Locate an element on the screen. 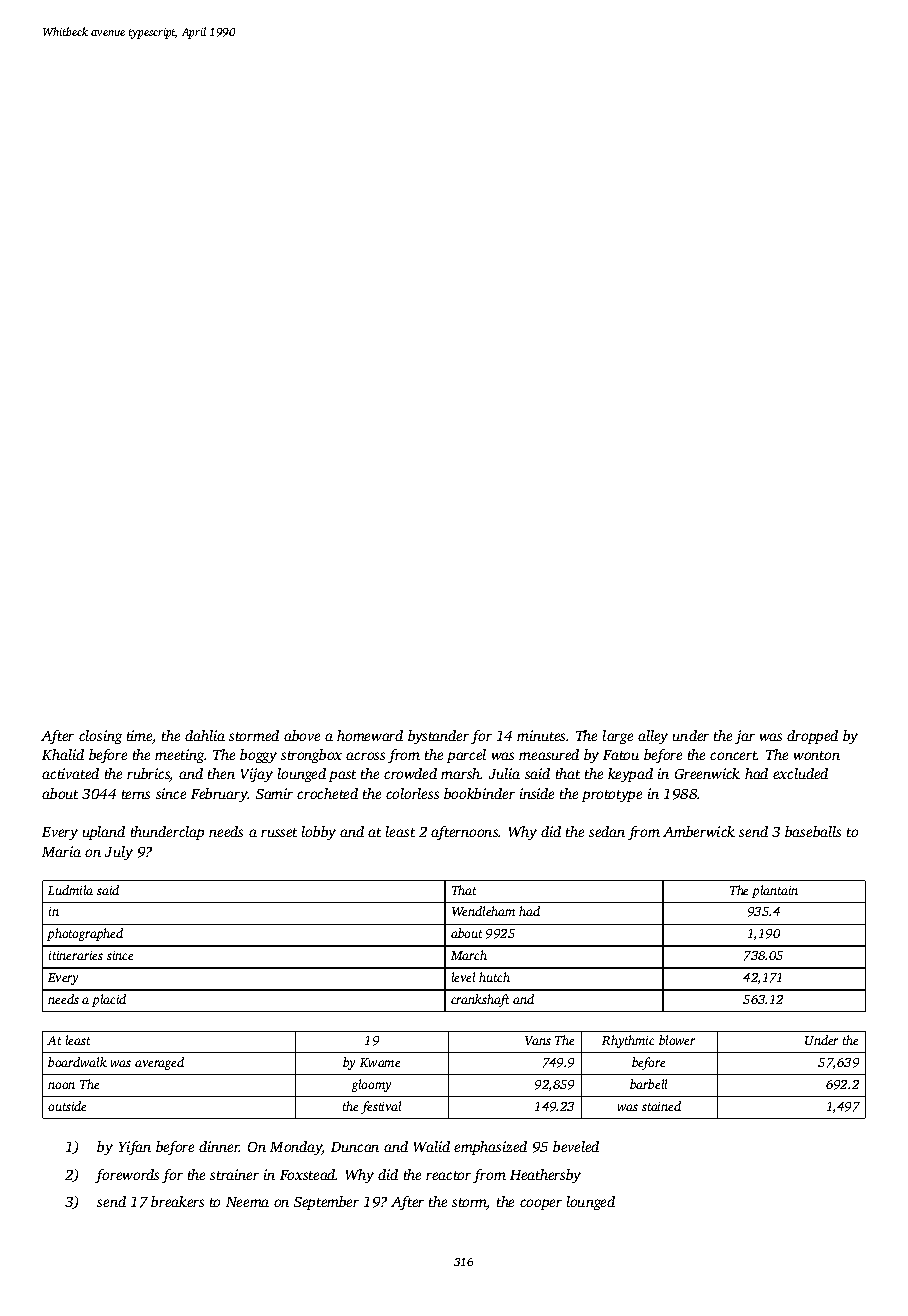  Neema is located at coordinates (247, 1202).
